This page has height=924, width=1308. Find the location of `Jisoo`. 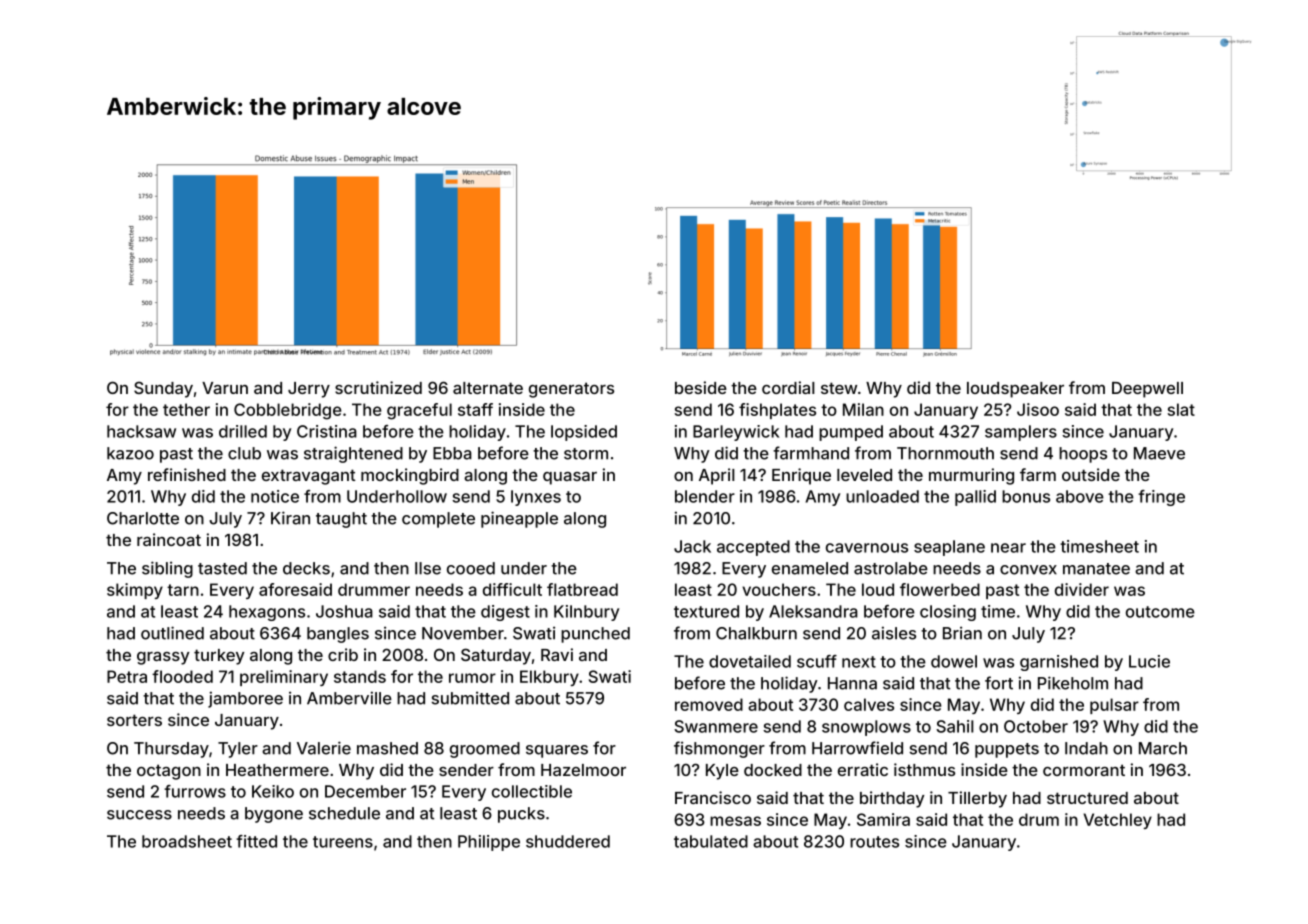

Jisoo is located at coordinates (1038, 409).
